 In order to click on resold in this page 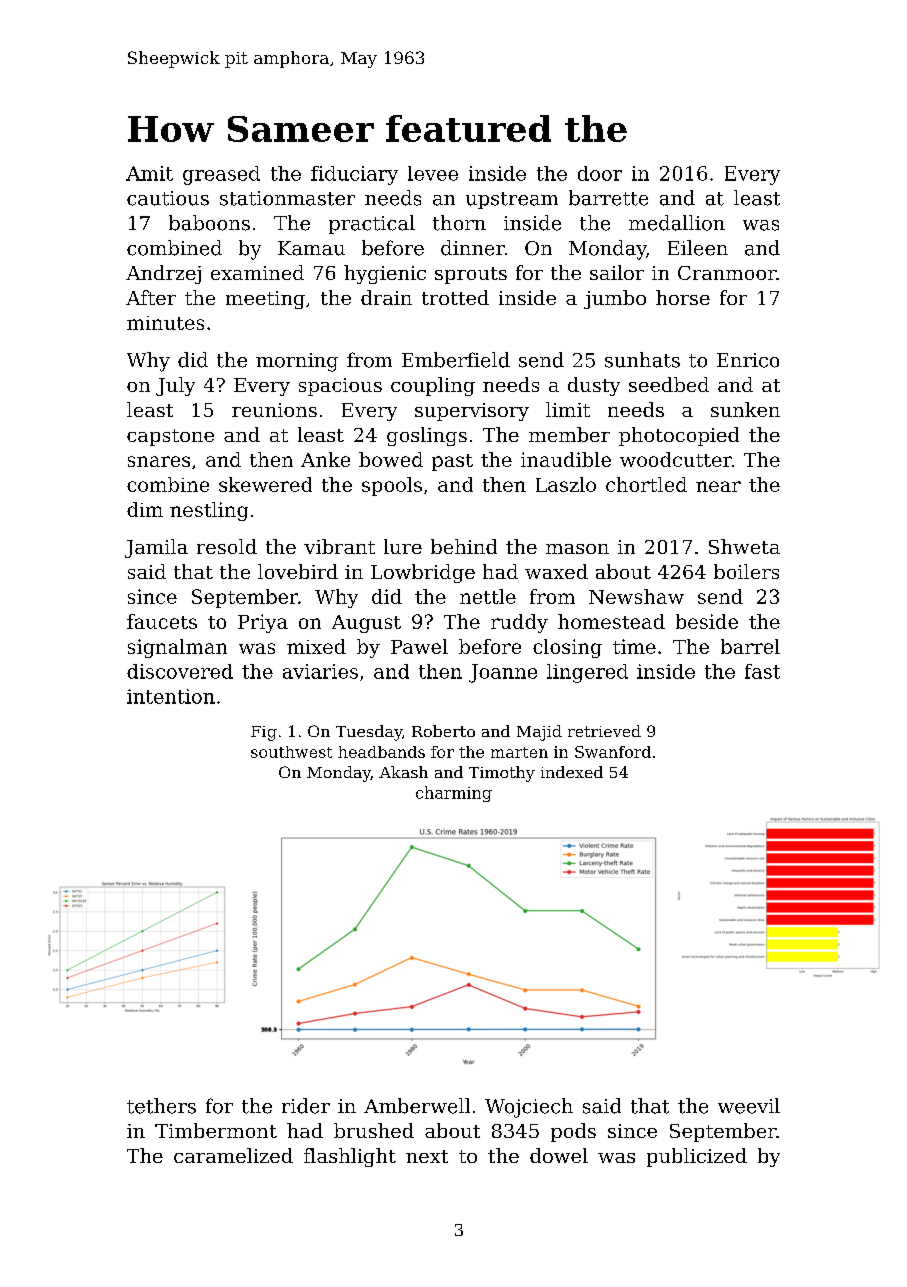, I will do `click(227, 546)`.
